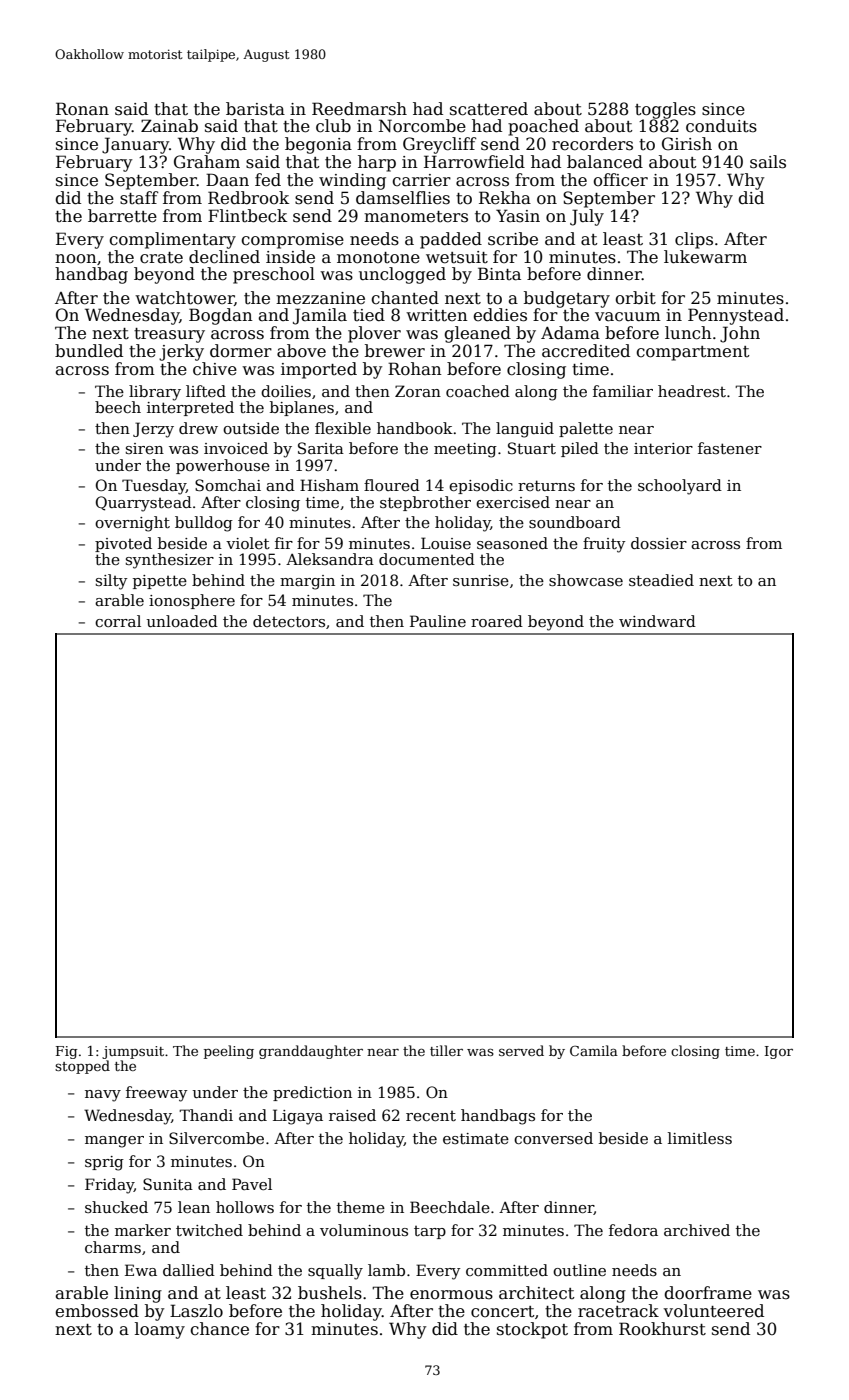 The width and height of the image is (849, 1400). Describe the element at coordinates (594, 1050) in the image. I see `Camila` at that location.
